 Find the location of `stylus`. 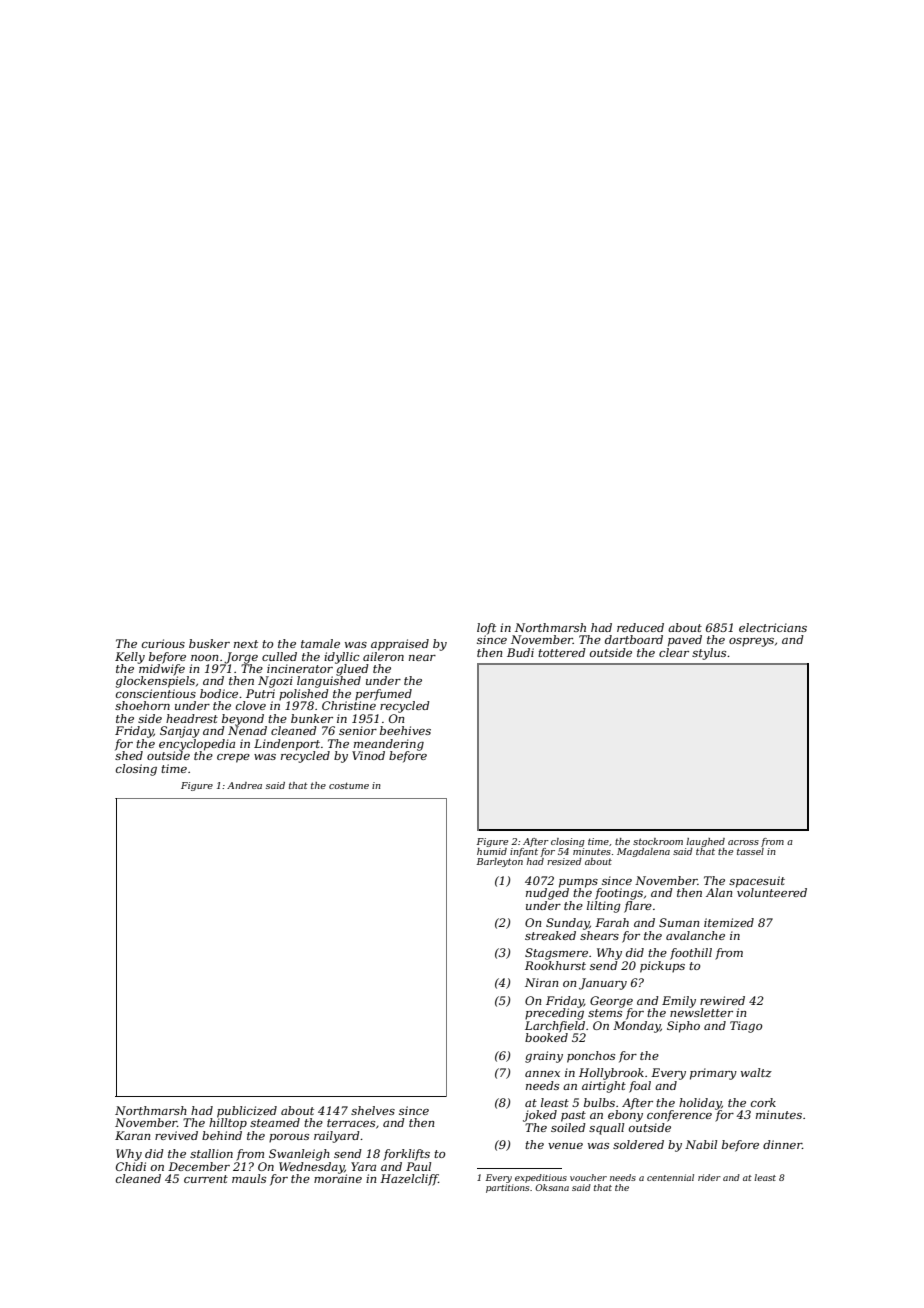

stylus is located at coordinates (709, 654).
